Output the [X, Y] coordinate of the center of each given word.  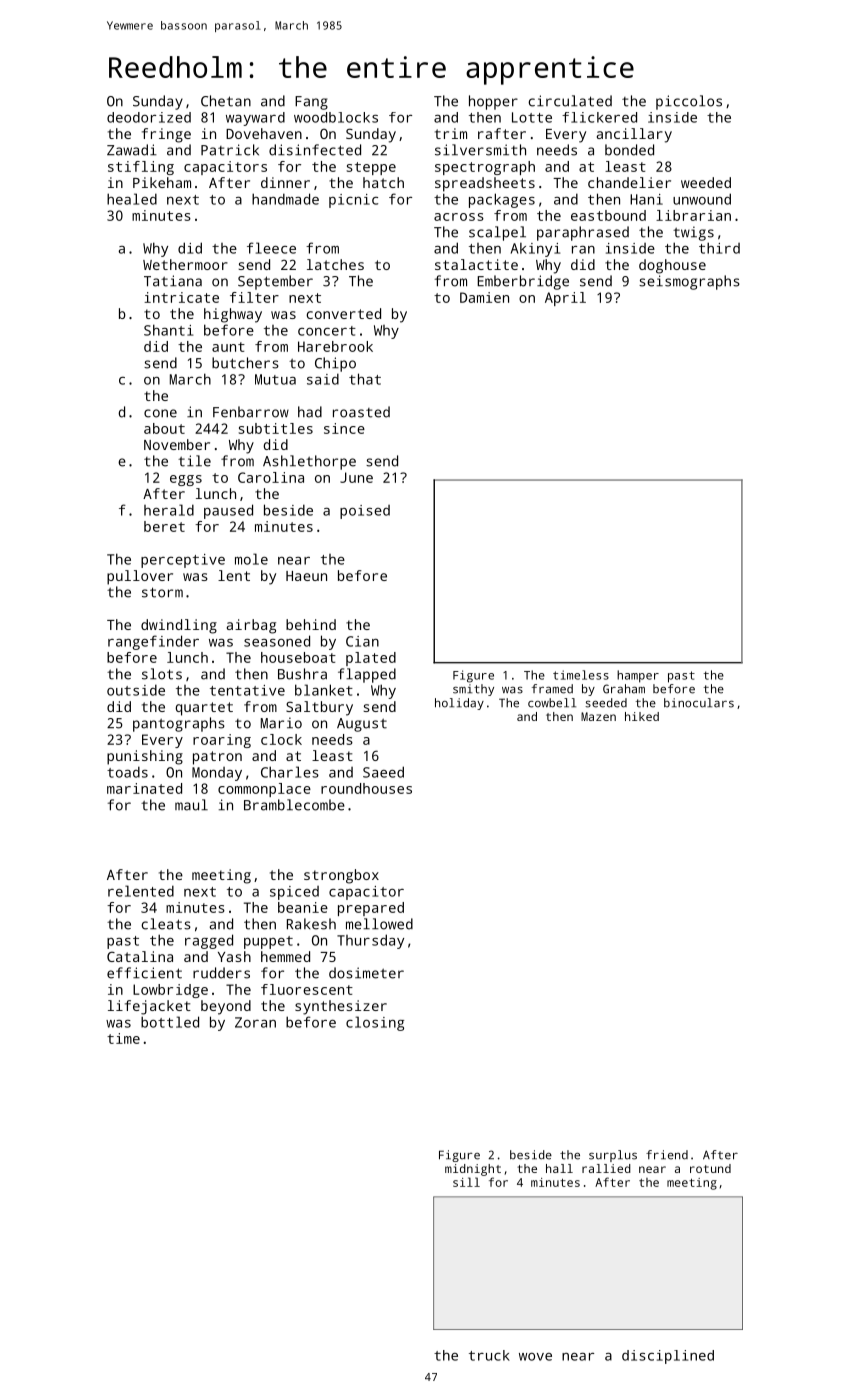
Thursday [370, 941]
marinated [144, 788]
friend [667, 1155]
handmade [285, 199]
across [459, 217]
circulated [570, 101]
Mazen [598, 716]
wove [535, 1357]
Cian [362, 641]
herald [169, 510]
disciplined [668, 1357]
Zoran [255, 1022]
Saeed [383, 772]
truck [489, 1355]
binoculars [699, 703]
